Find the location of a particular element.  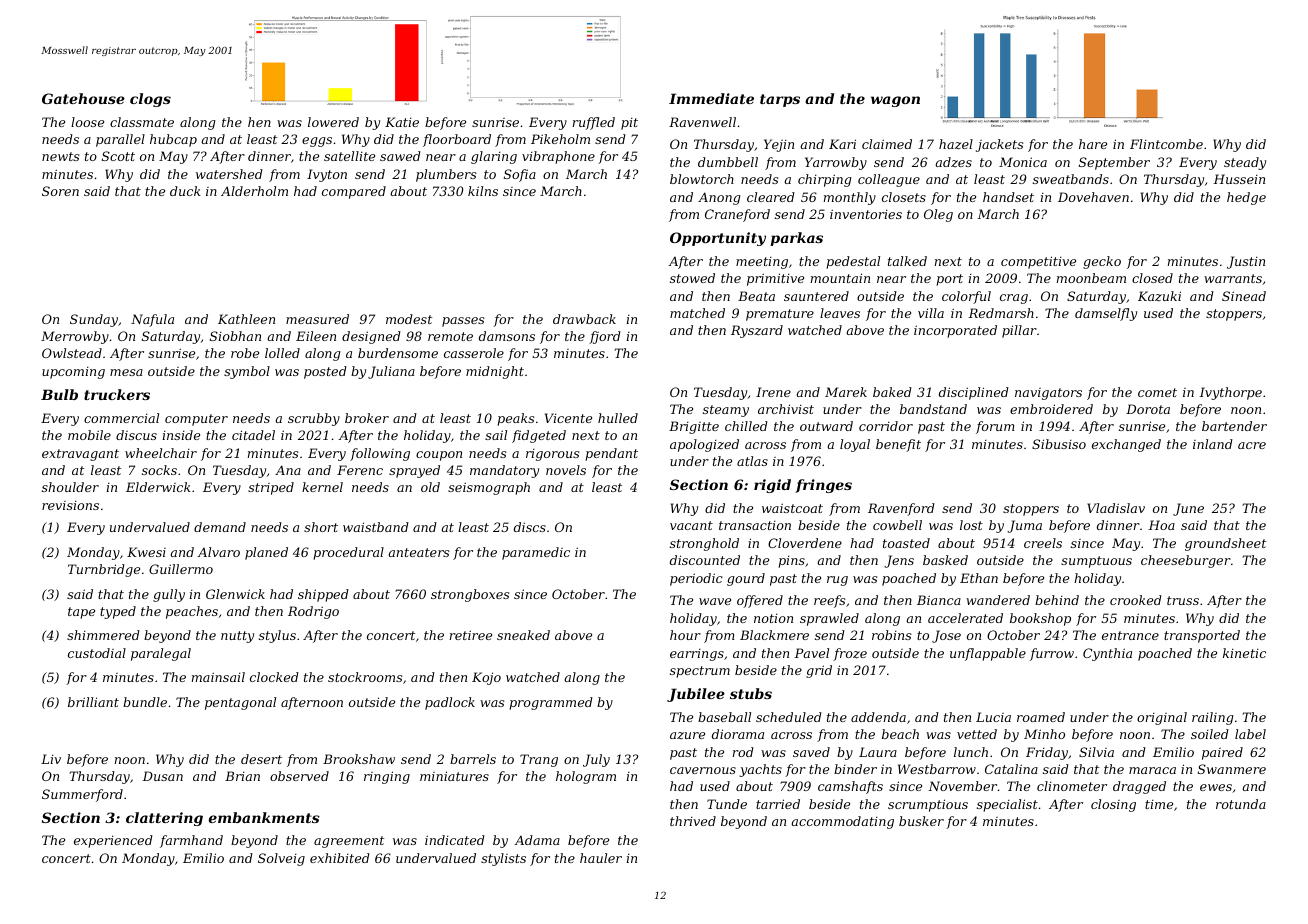

Summerford is located at coordinates (82, 795).
